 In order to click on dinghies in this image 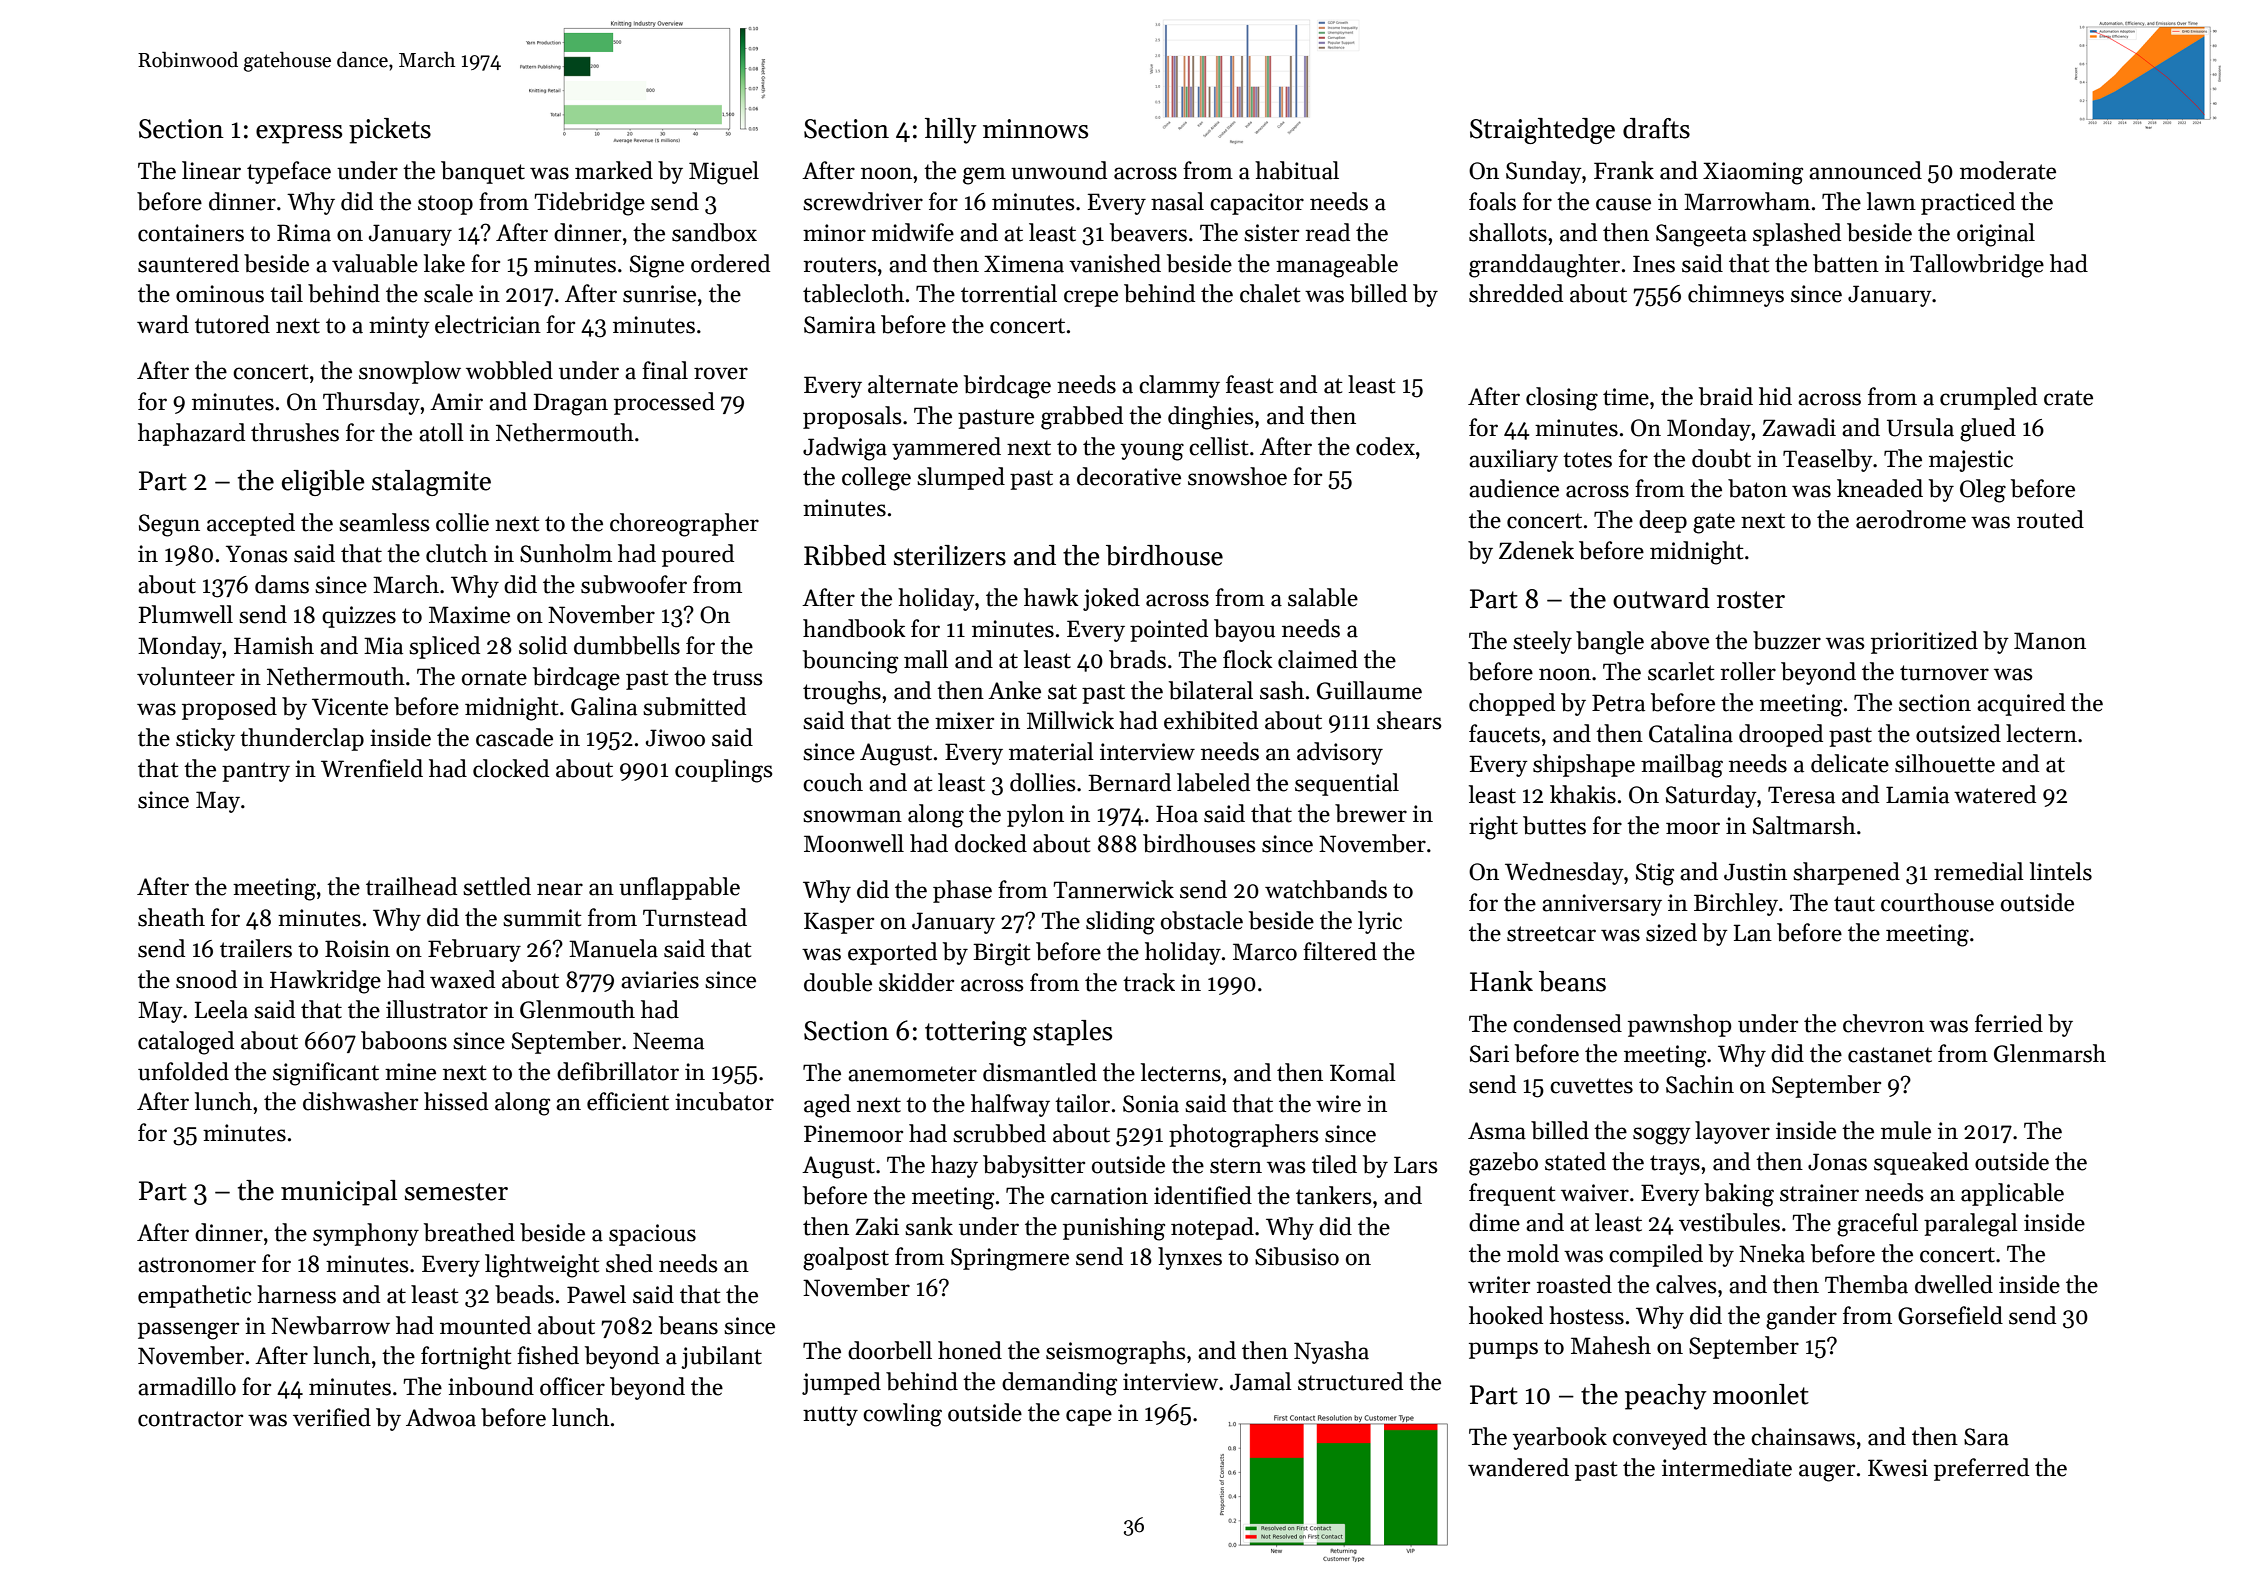, I will do `click(1210, 418)`.
